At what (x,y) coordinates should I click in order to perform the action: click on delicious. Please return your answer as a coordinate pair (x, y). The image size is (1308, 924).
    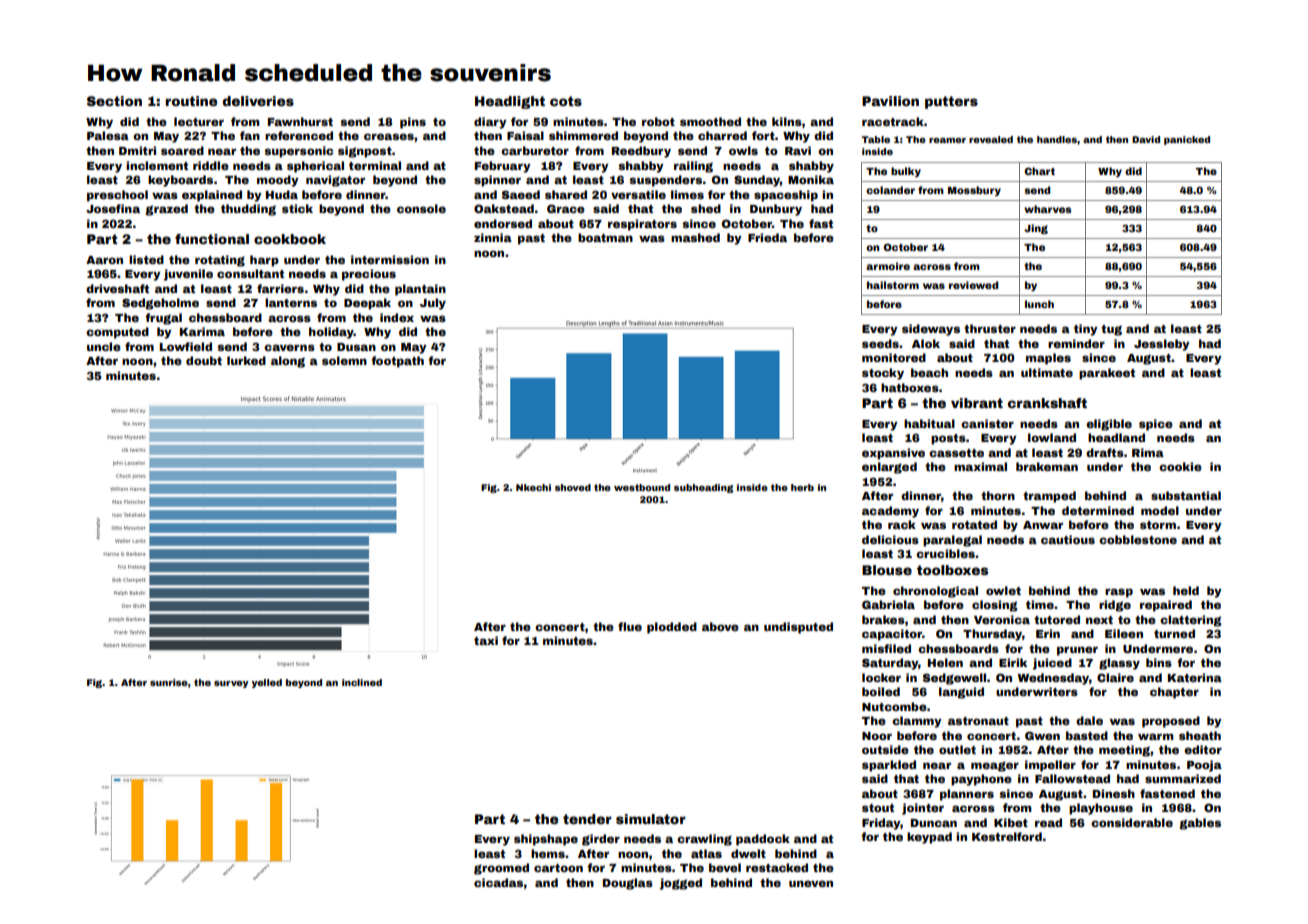
    Looking at the image, I should click on (890, 539).
